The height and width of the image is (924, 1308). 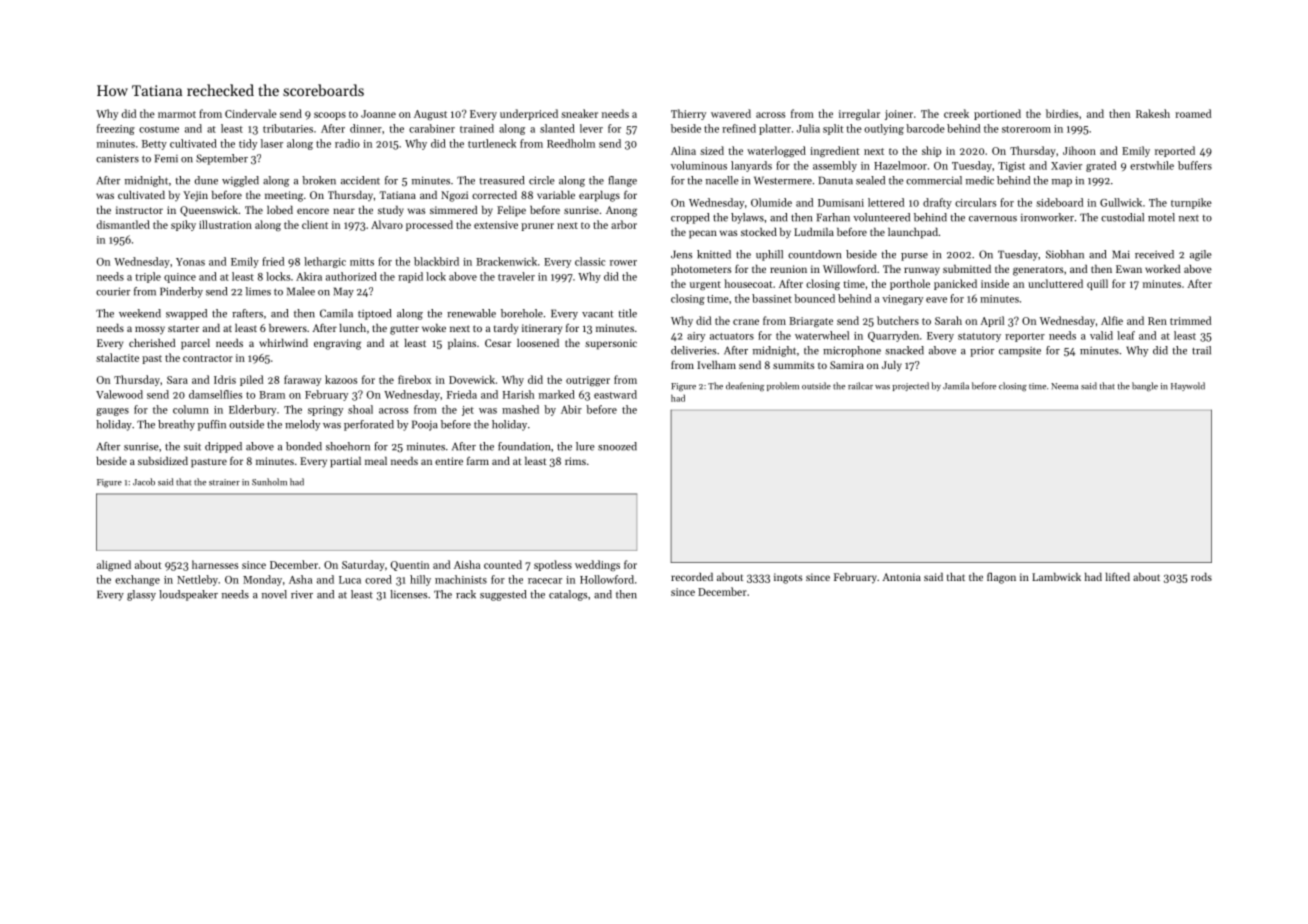 What do you see at coordinates (617, 446) in the image?
I see `snoozed` at bounding box center [617, 446].
